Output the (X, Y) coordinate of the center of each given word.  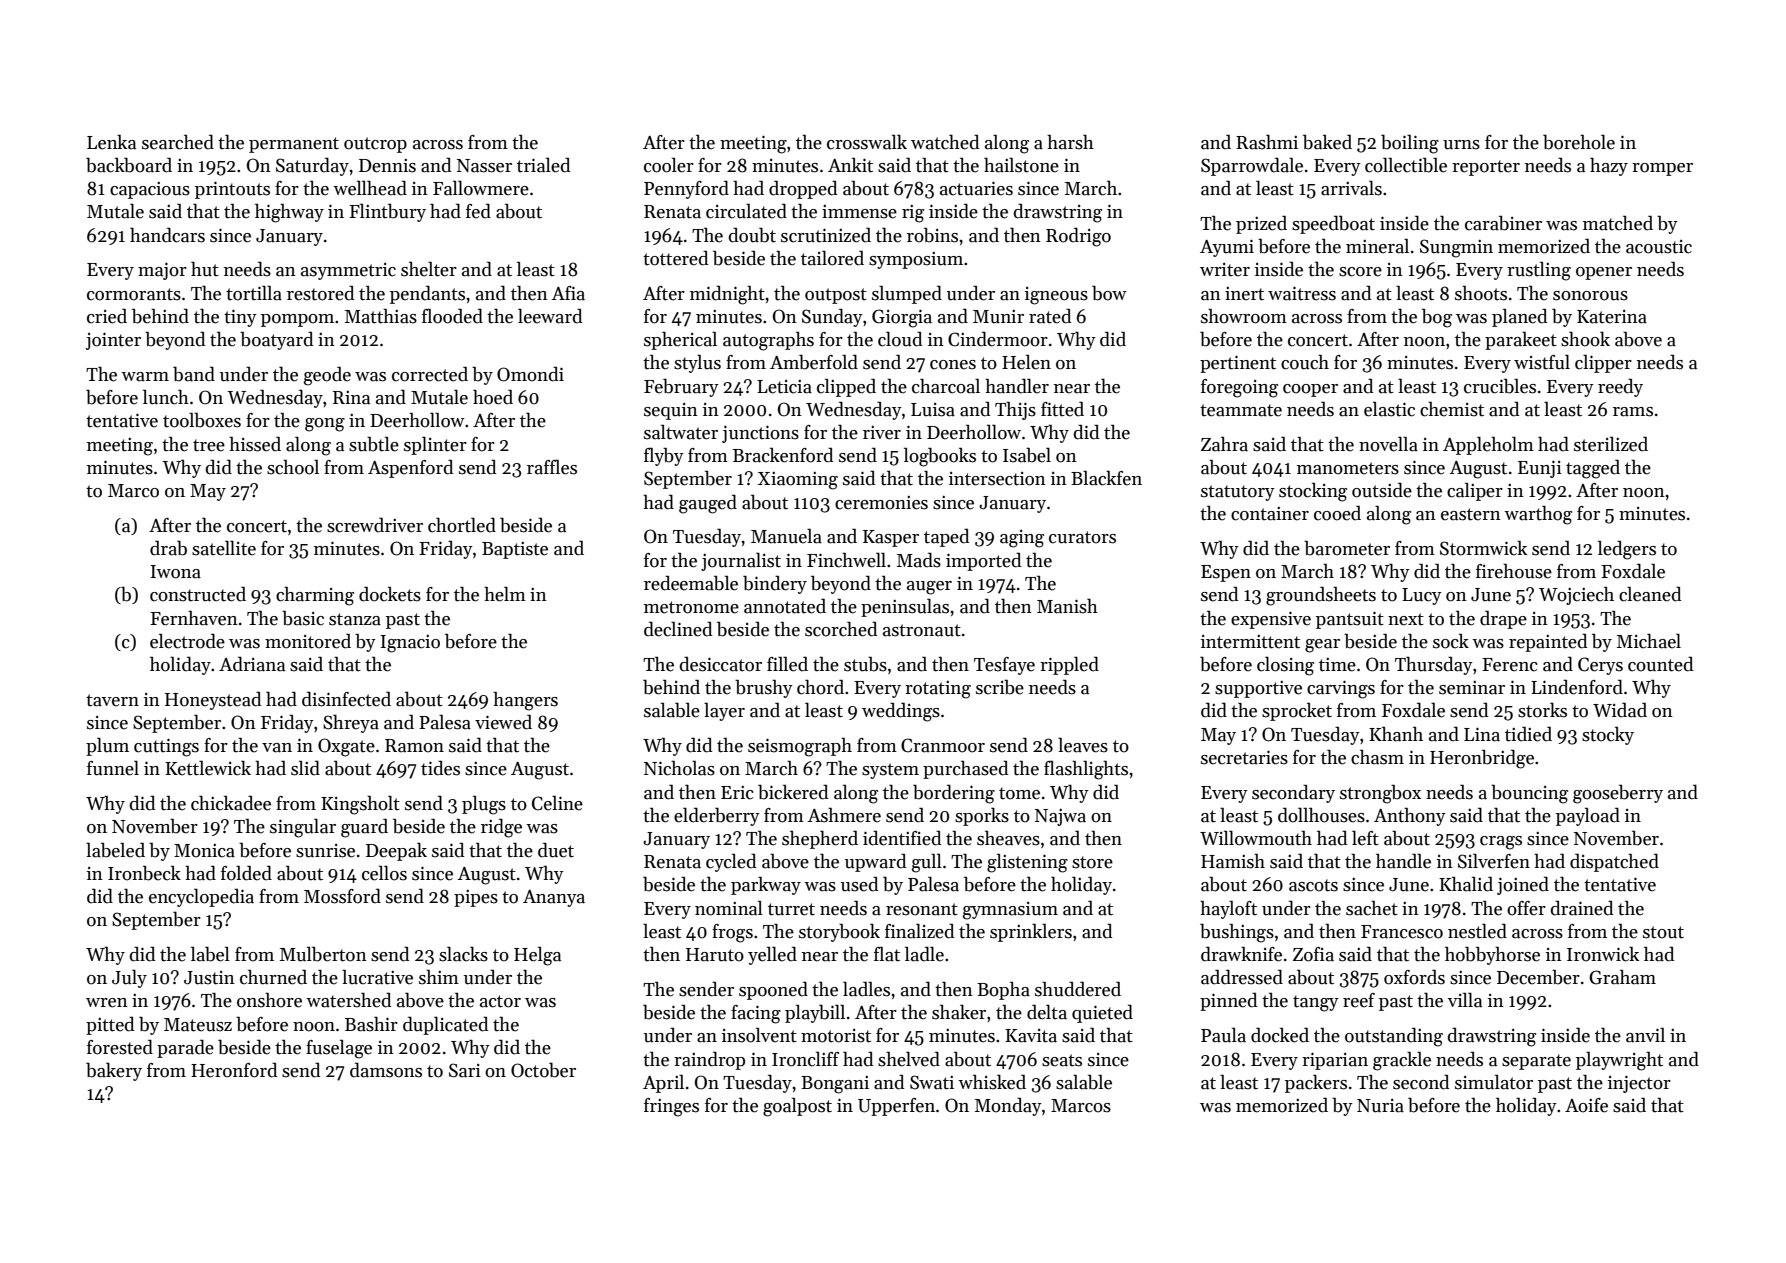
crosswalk (867, 142)
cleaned (1650, 594)
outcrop (375, 145)
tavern (112, 700)
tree (209, 445)
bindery (775, 584)
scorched (841, 629)
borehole (1579, 142)
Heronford (234, 1070)
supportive (1258, 689)
